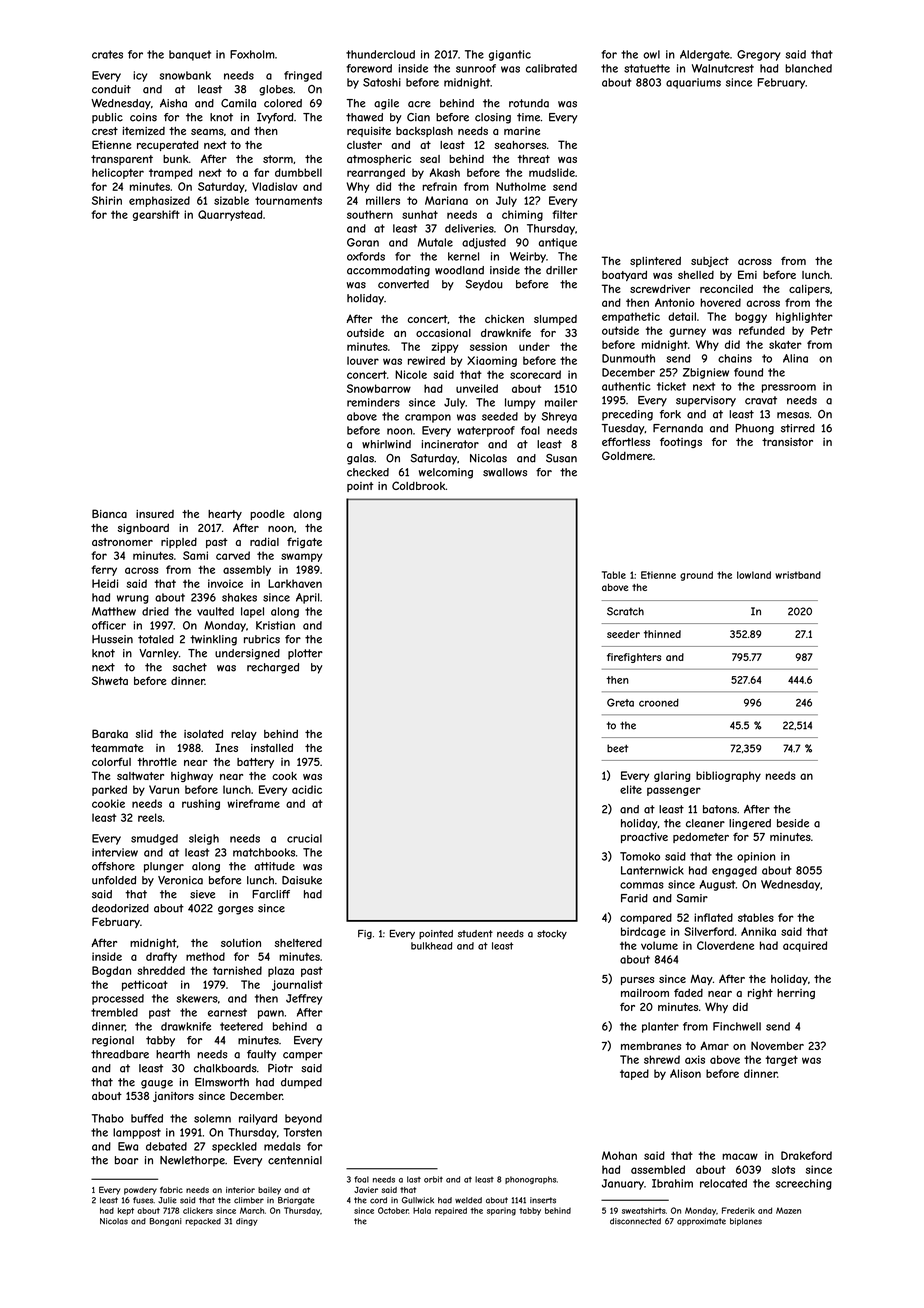 Image resolution: width=924 pixels, height=1308 pixels. What do you see at coordinates (166, 1222) in the image?
I see `Bongani` at bounding box center [166, 1222].
